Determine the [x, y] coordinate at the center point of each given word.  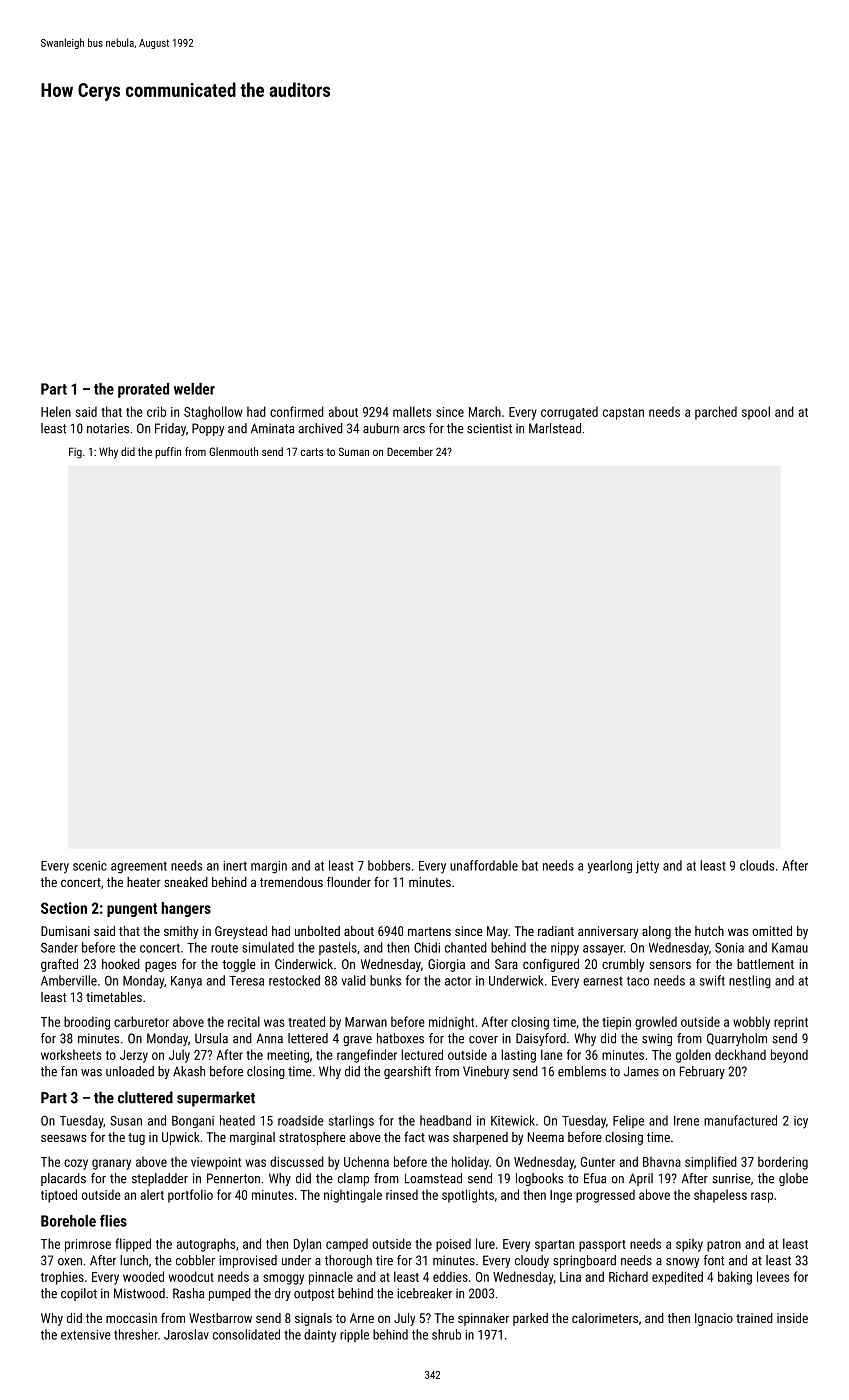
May [497, 932]
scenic [90, 866]
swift [712, 980]
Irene [686, 1121]
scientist [489, 428]
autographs [206, 1245]
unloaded [130, 1071]
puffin [168, 453]
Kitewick [513, 1120]
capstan [623, 414]
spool [756, 413]
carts [312, 452]
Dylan [307, 1245]
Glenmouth [233, 451]
